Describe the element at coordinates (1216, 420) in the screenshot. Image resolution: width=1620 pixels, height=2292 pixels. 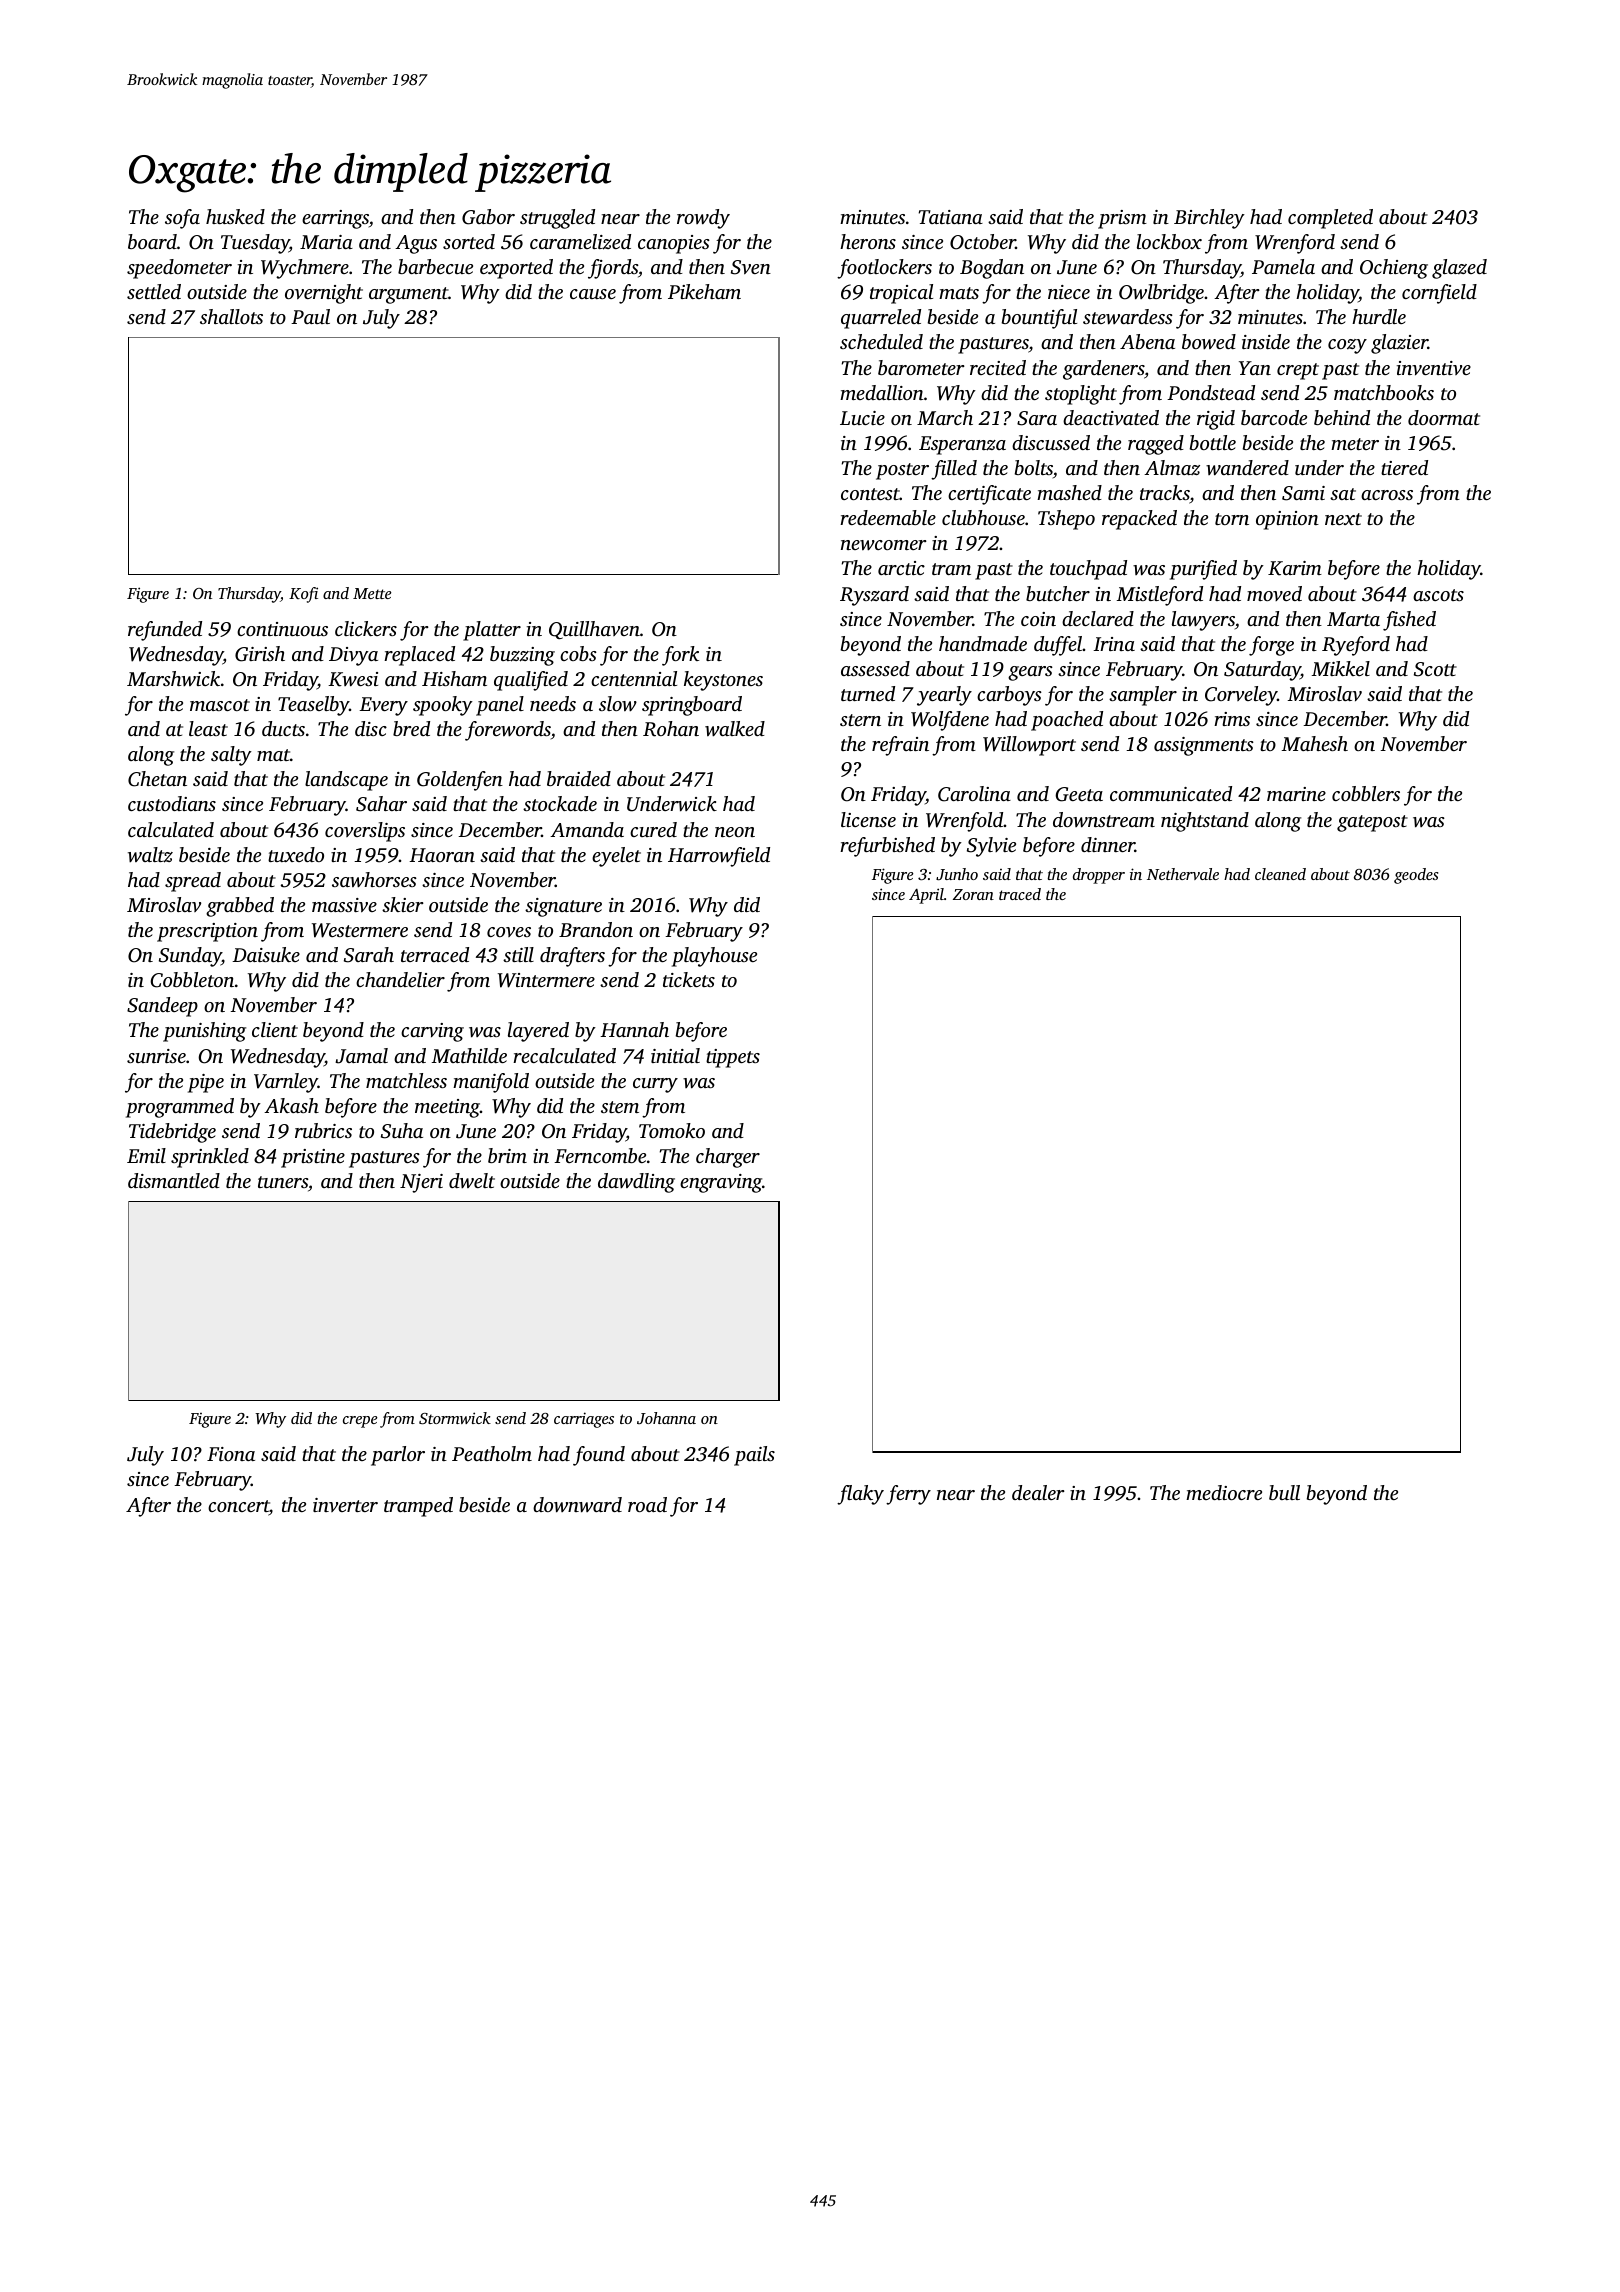
I see `rigid` at that location.
